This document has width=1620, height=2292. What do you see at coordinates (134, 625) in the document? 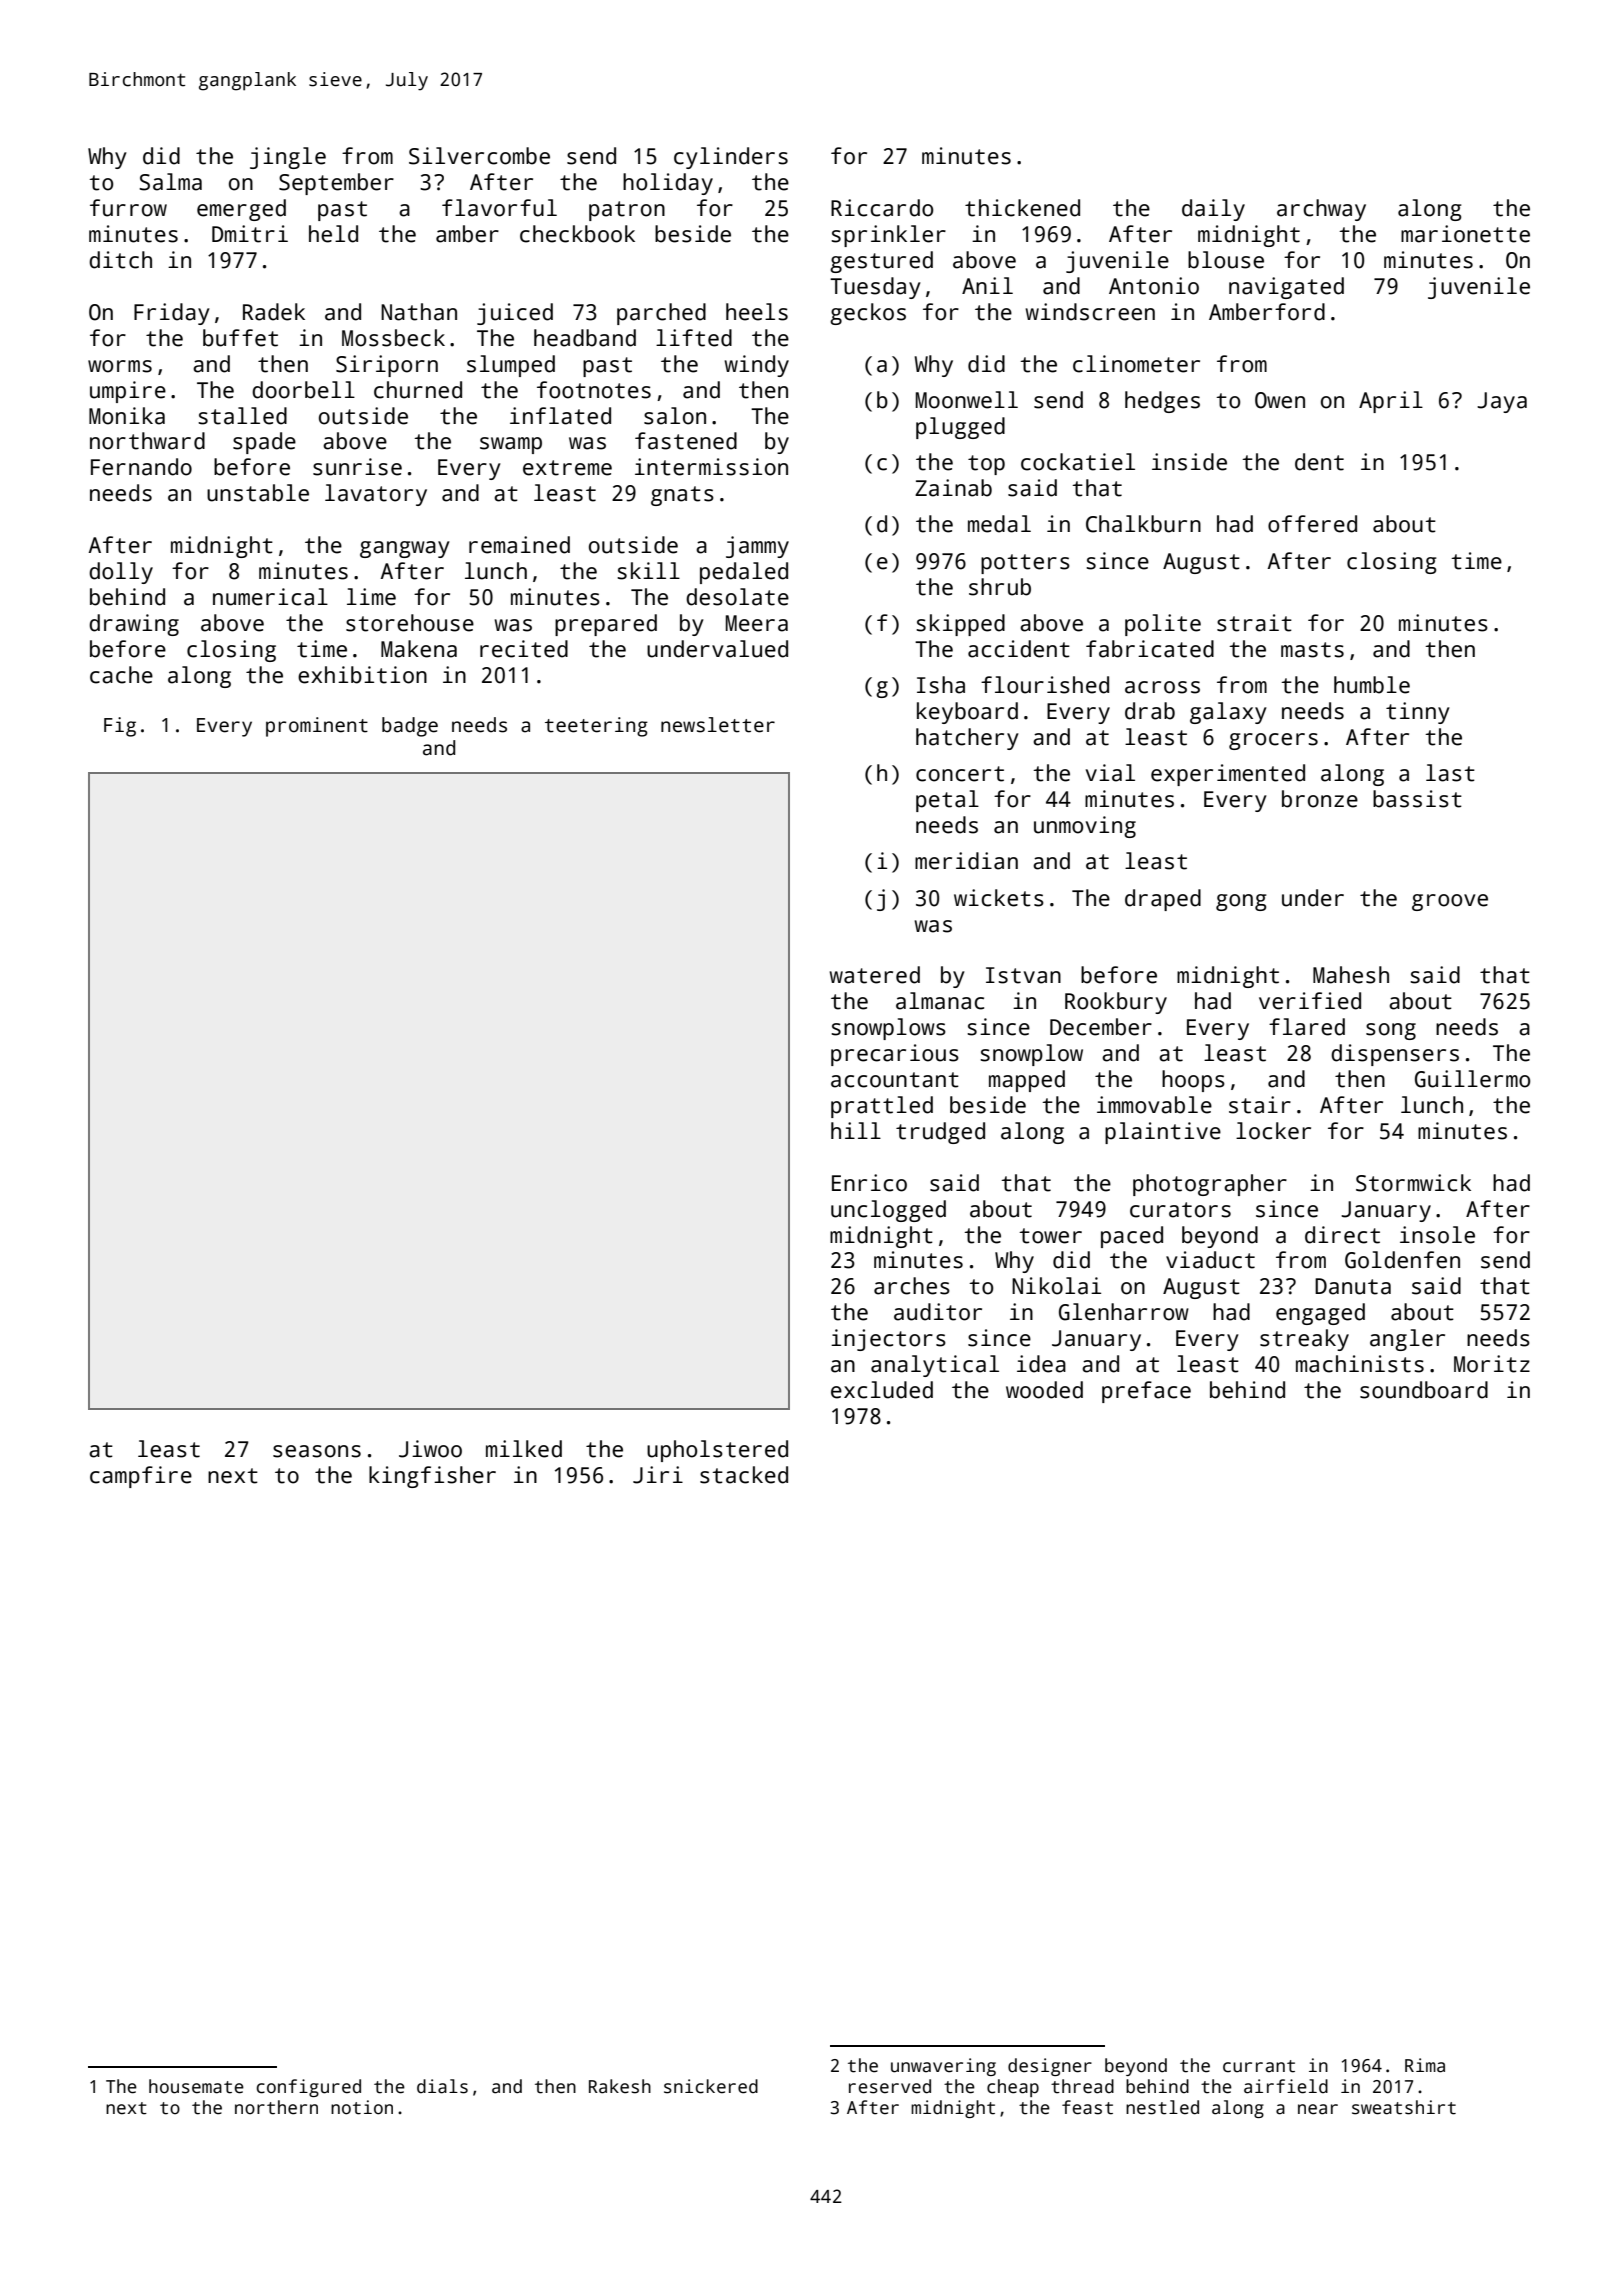
I see `drawing` at bounding box center [134, 625].
